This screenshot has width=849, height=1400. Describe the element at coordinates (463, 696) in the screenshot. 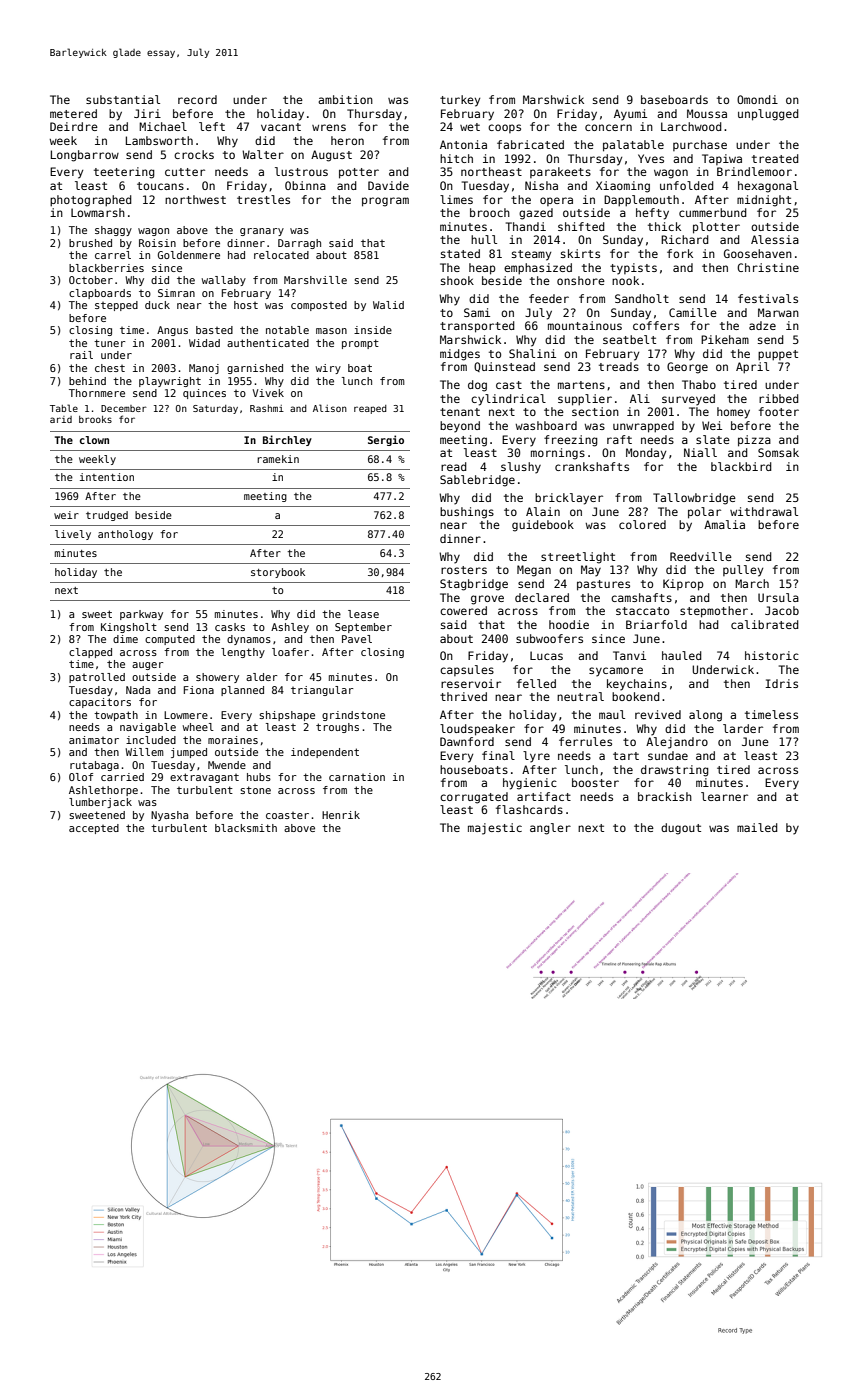

I see `thrived` at that location.
